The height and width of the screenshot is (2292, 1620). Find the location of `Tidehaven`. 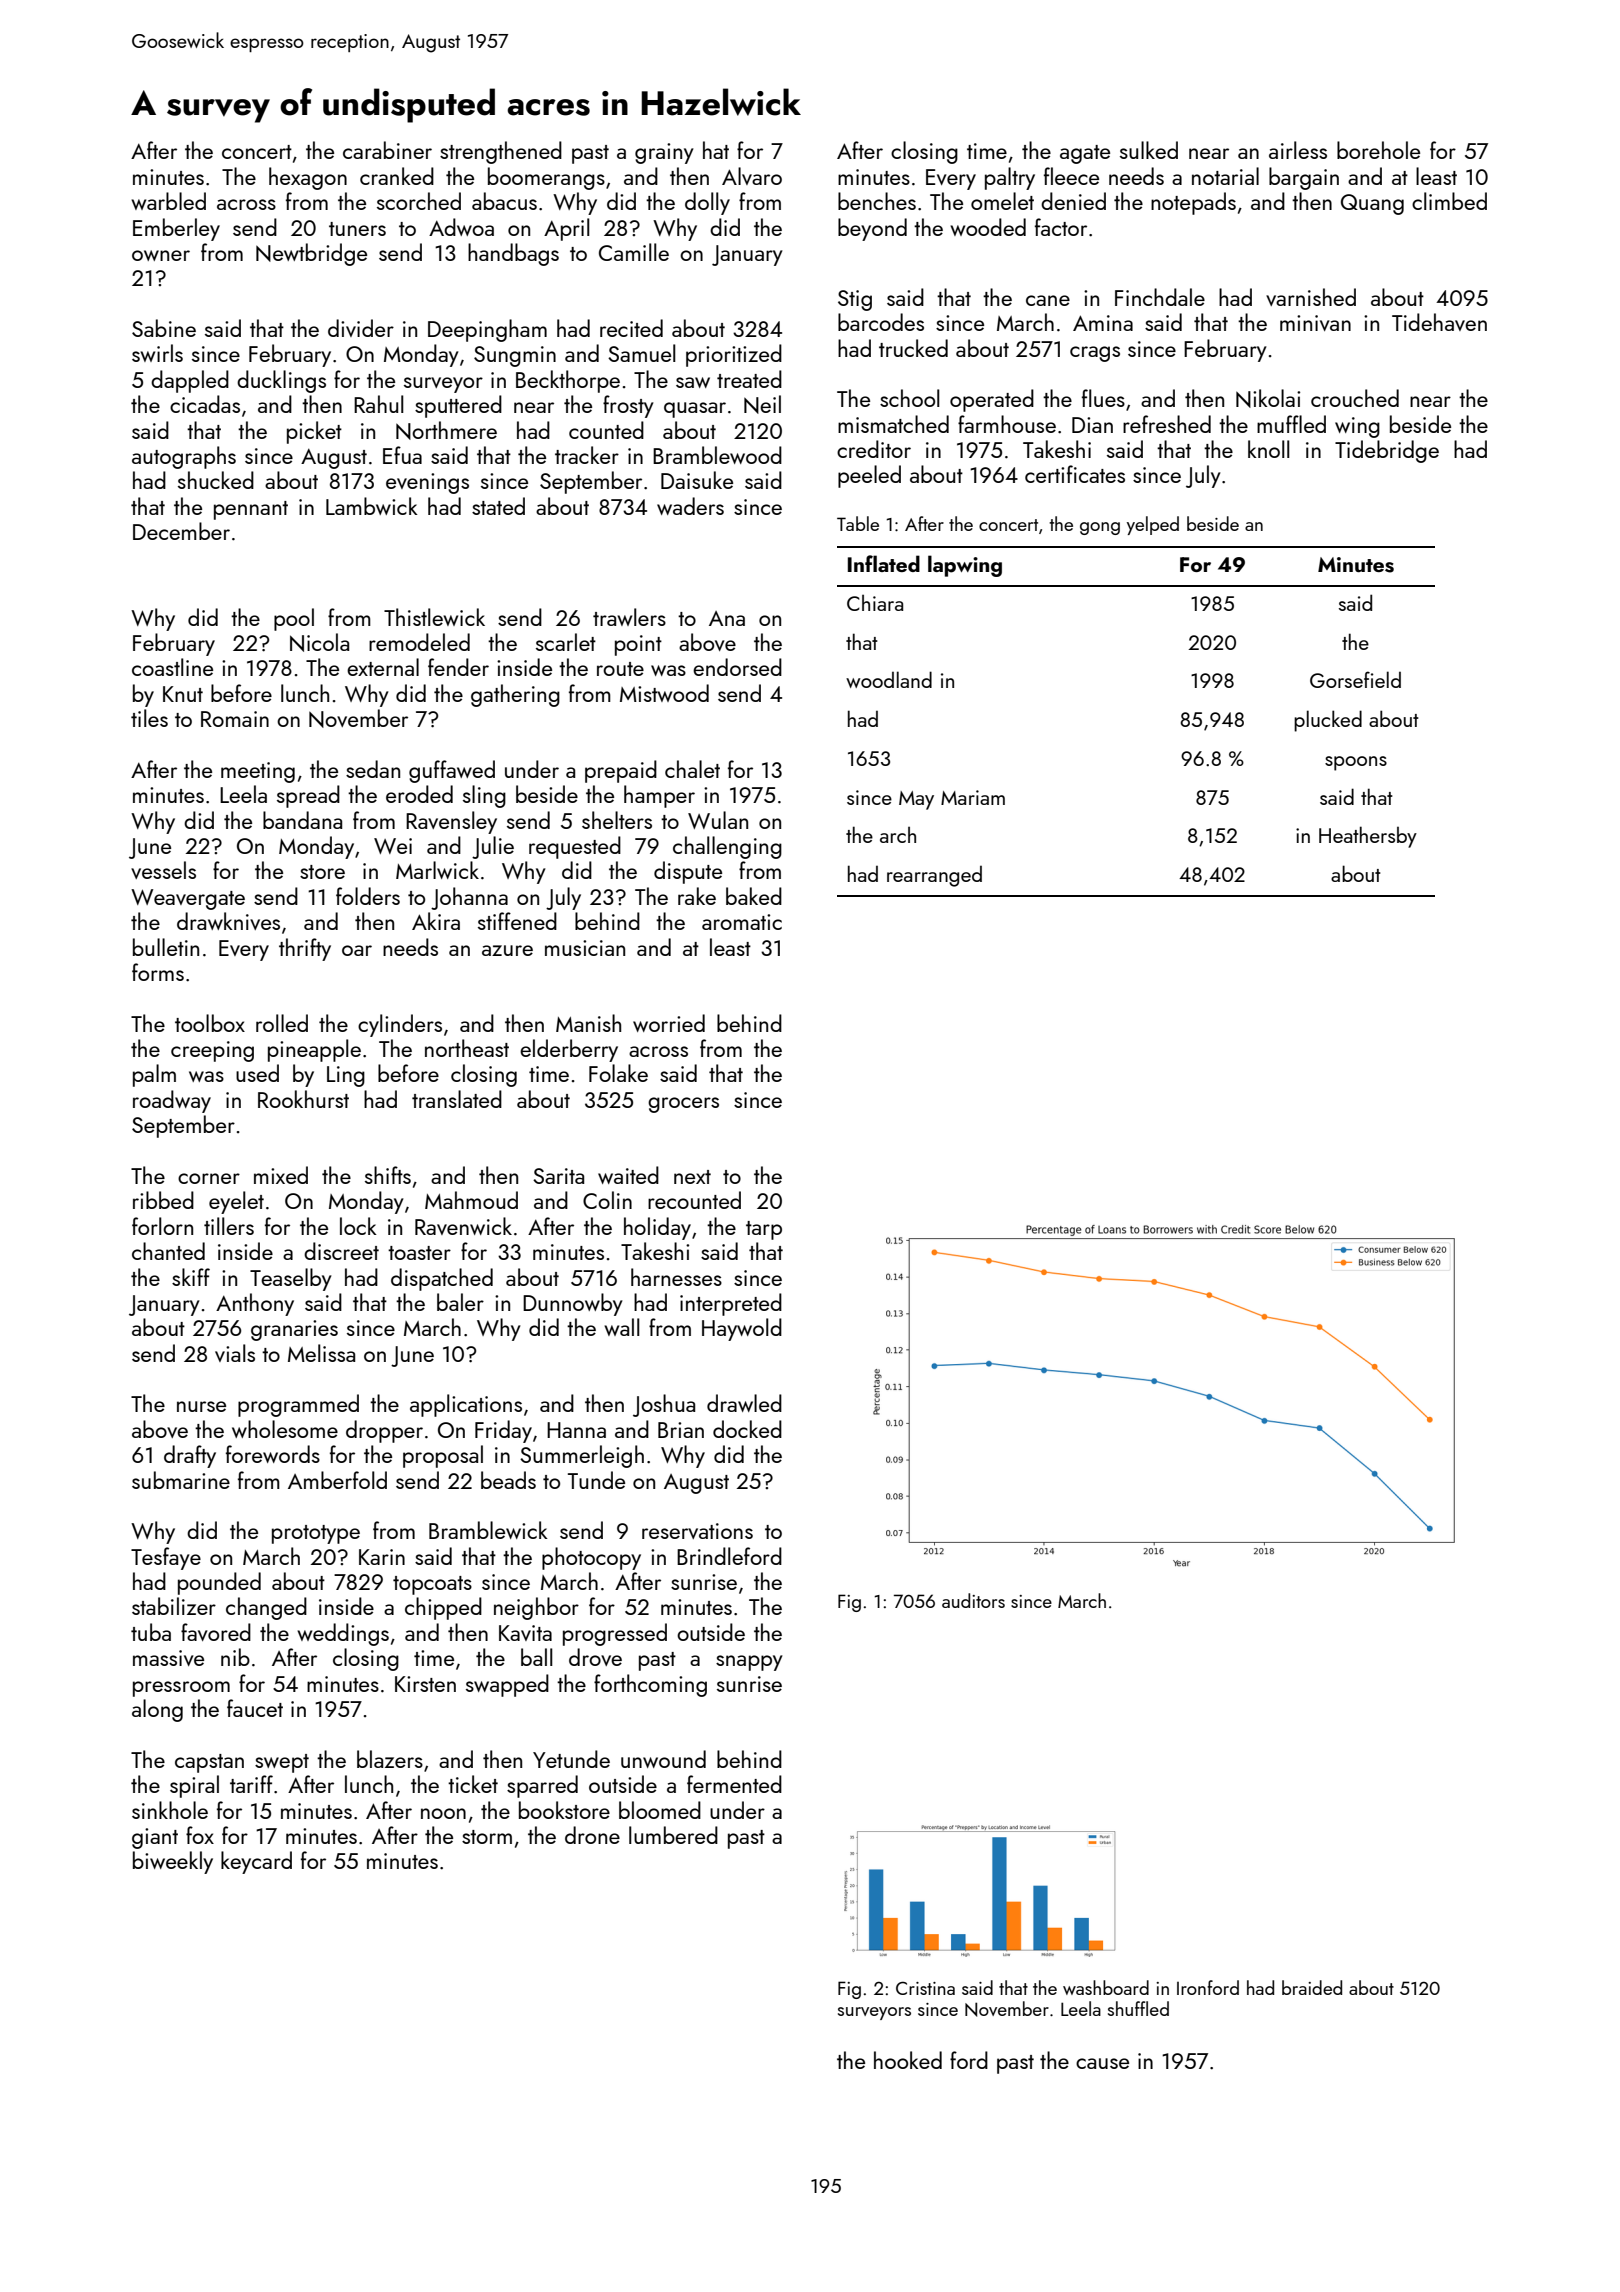

Tidehaven is located at coordinates (1439, 322).
